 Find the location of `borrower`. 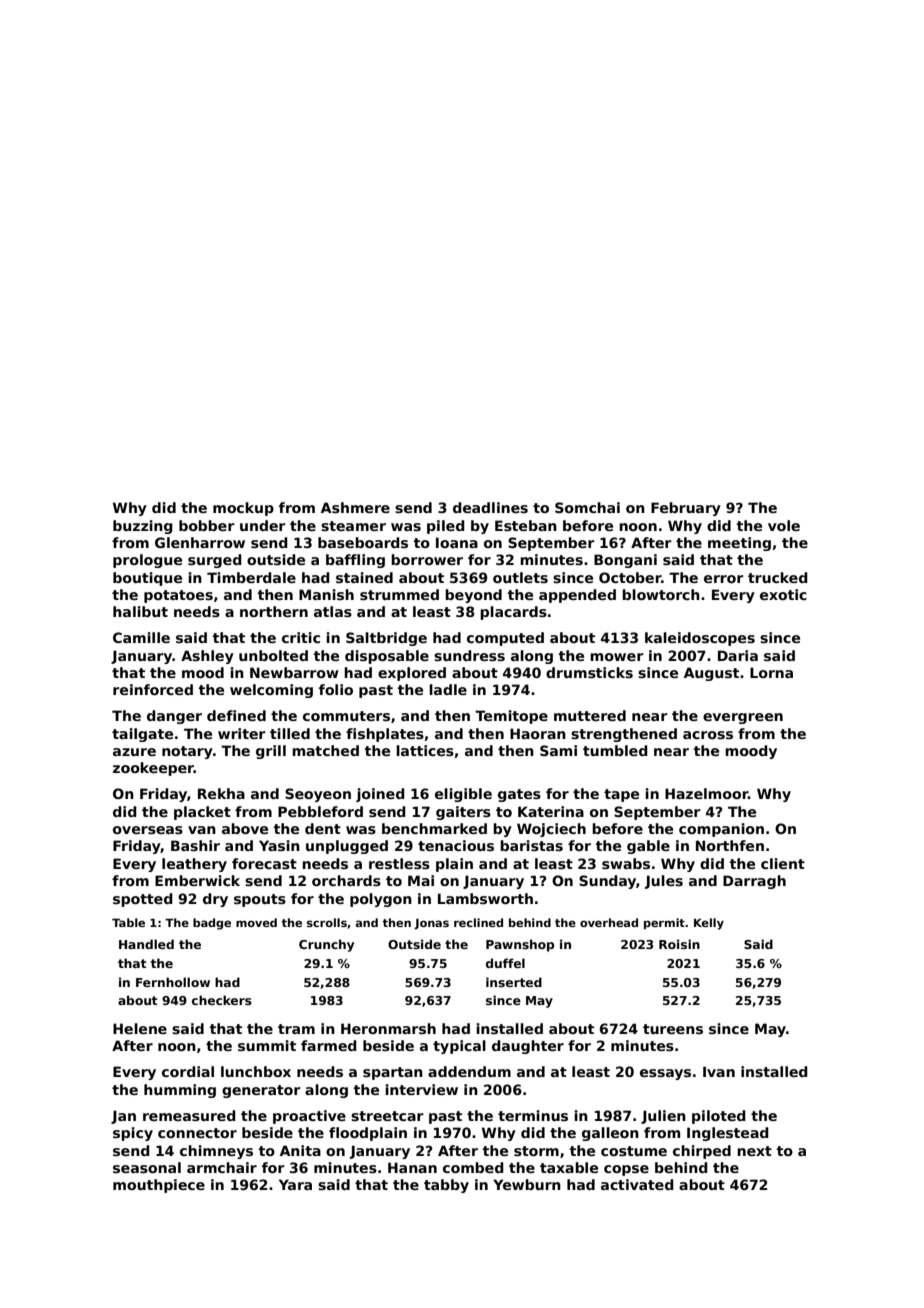

borrower is located at coordinates (427, 559).
